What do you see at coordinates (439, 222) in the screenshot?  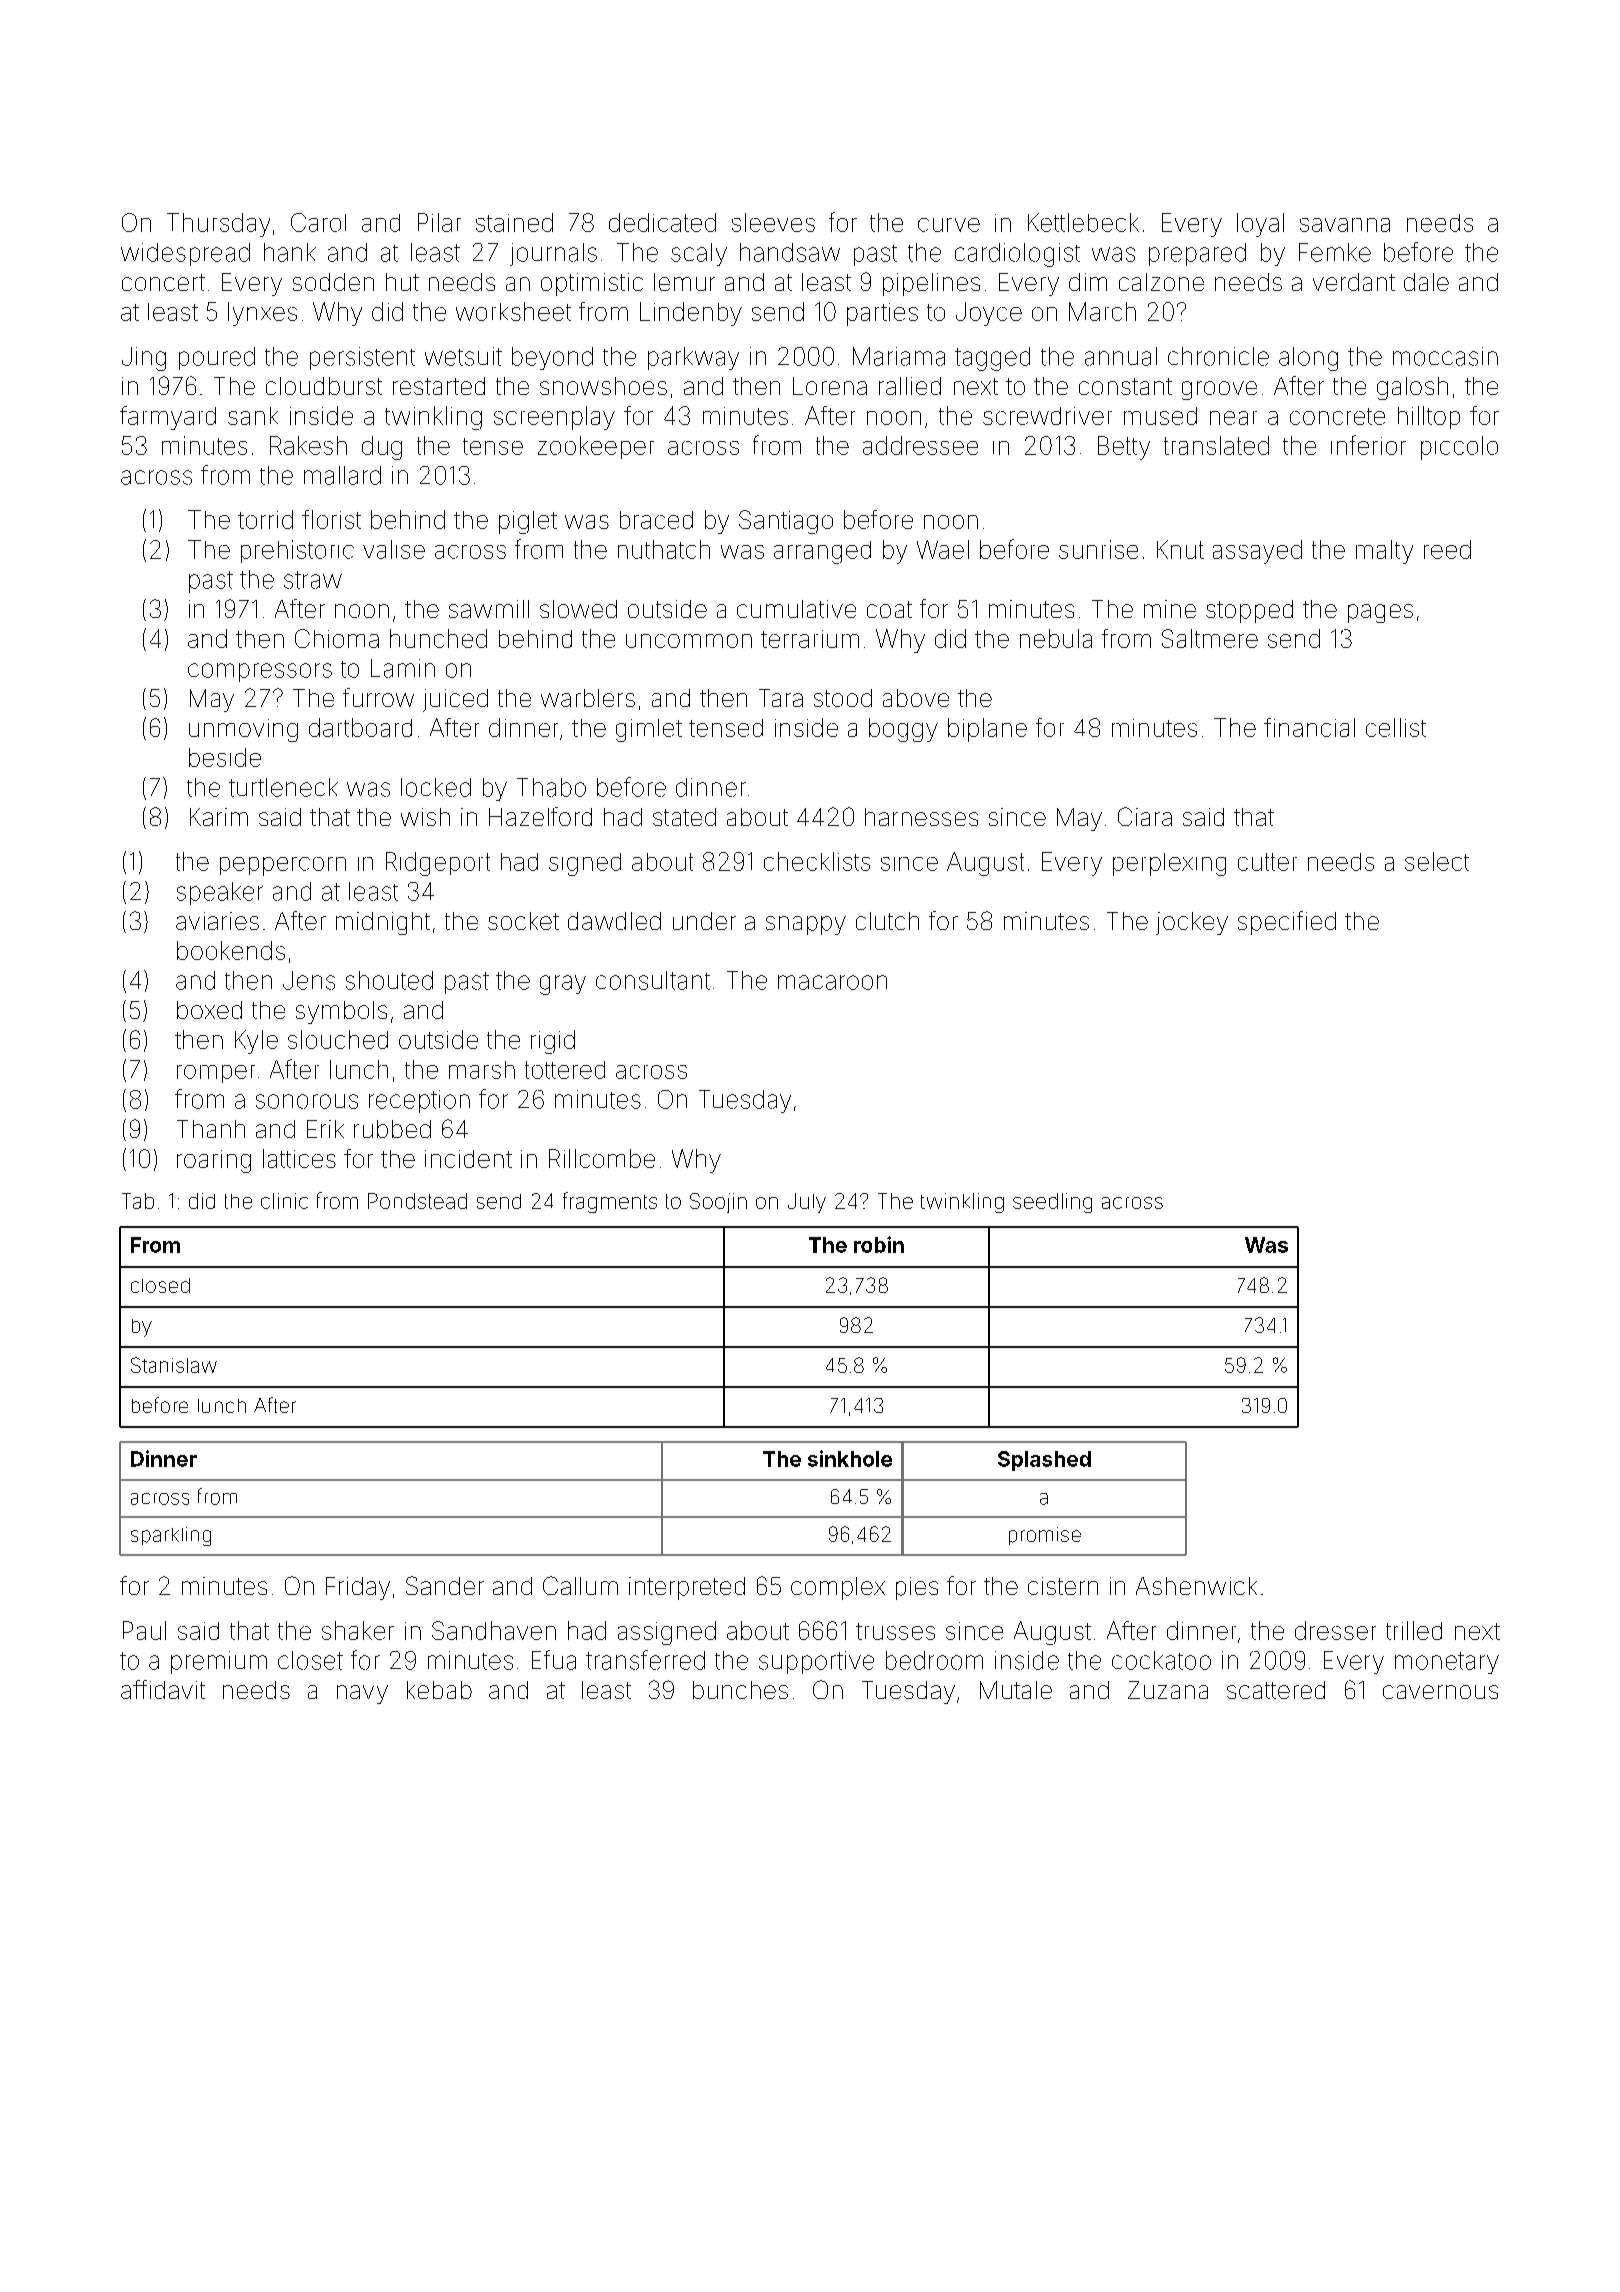 I see `Pilar` at bounding box center [439, 222].
